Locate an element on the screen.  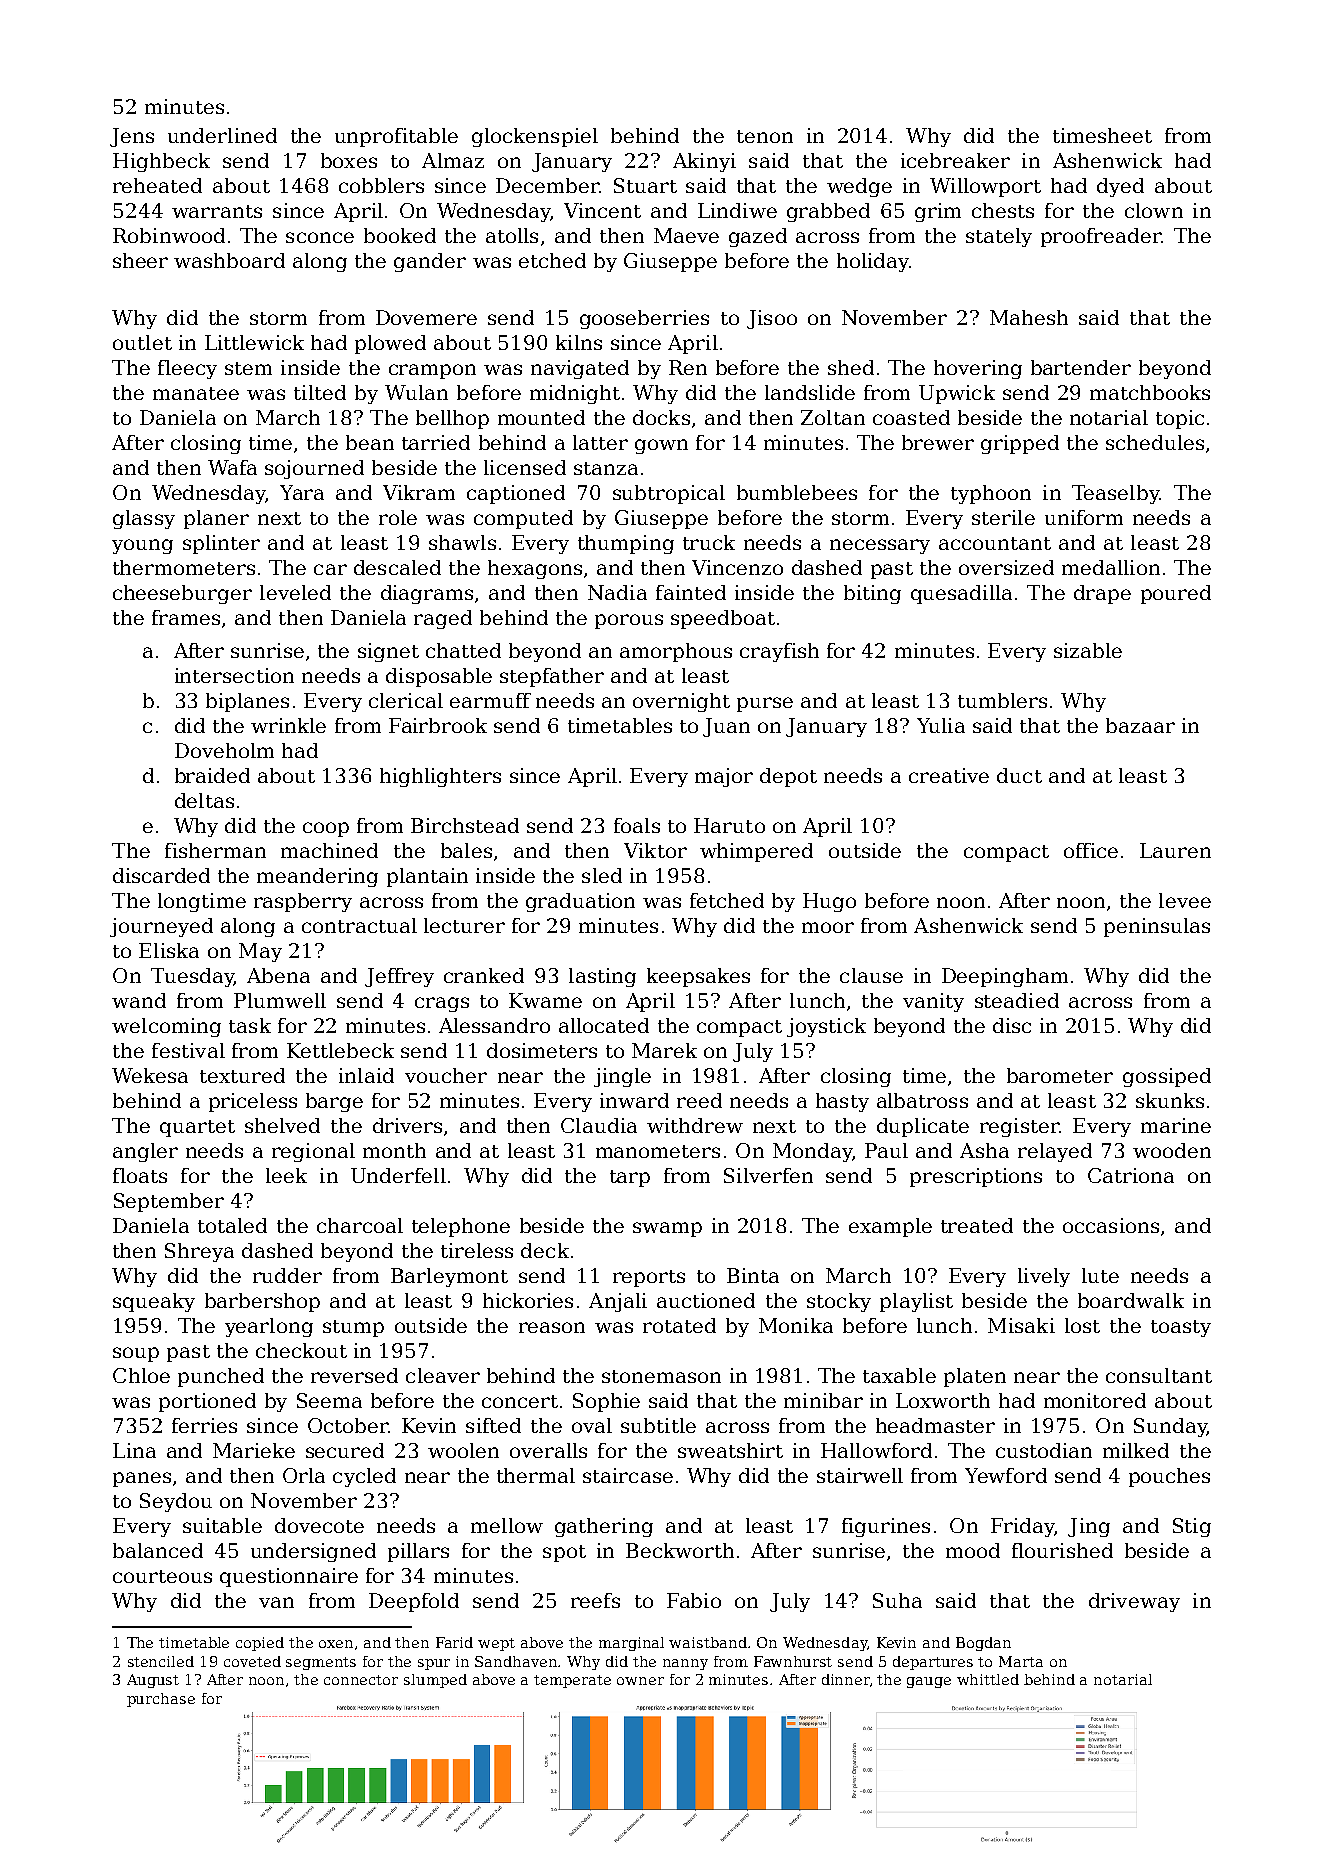
Asha is located at coordinates (984, 1150).
